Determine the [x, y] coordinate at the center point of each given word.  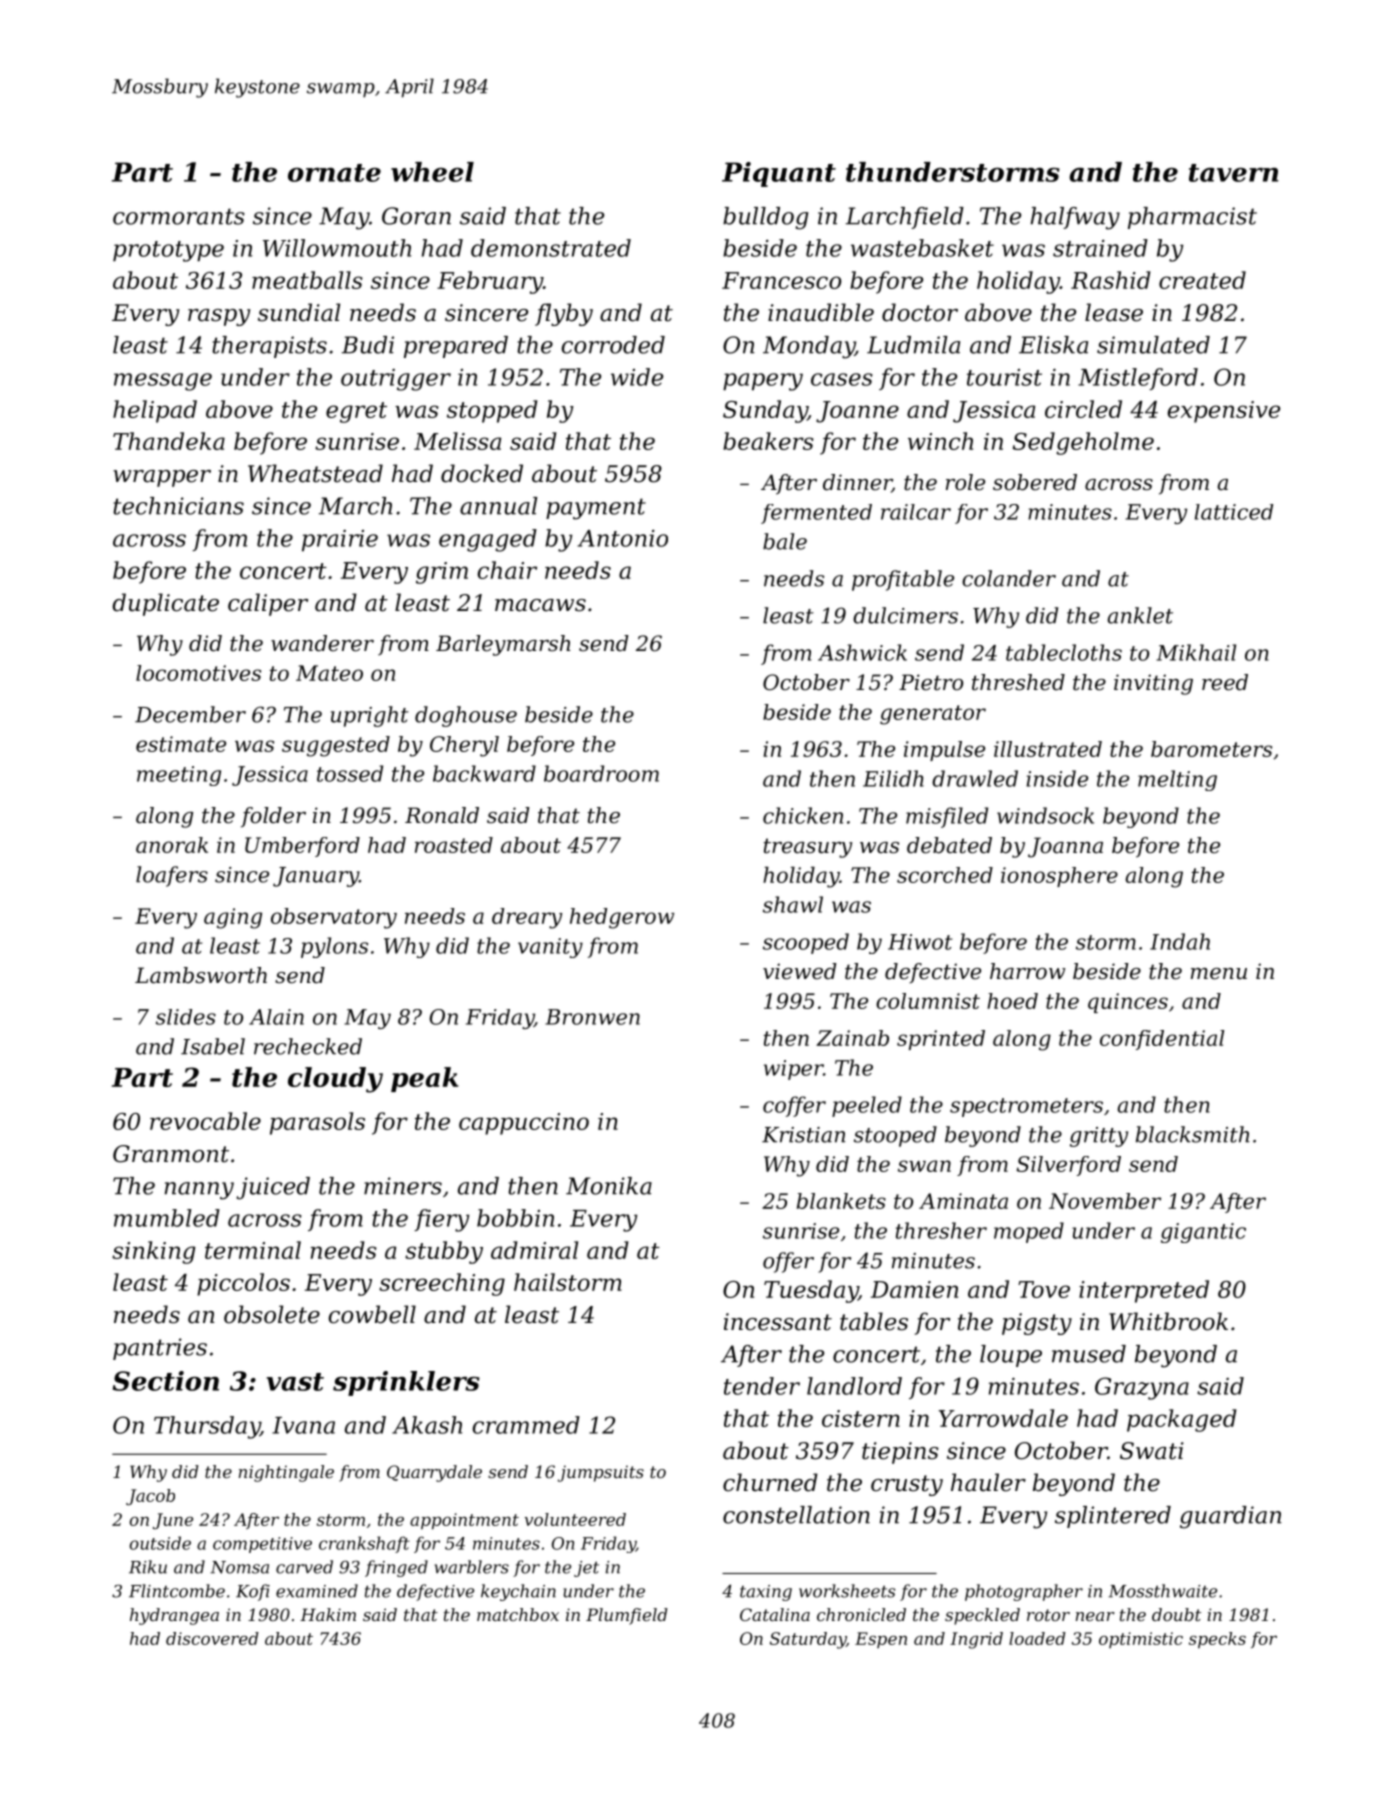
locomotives [198, 673]
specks [1217, 1640]
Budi [368, 345]
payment [596, 509]
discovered [212, 1638]
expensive [1223, 412]
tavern [1234, 173]
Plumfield [627, 1616]
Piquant [779, 174]
